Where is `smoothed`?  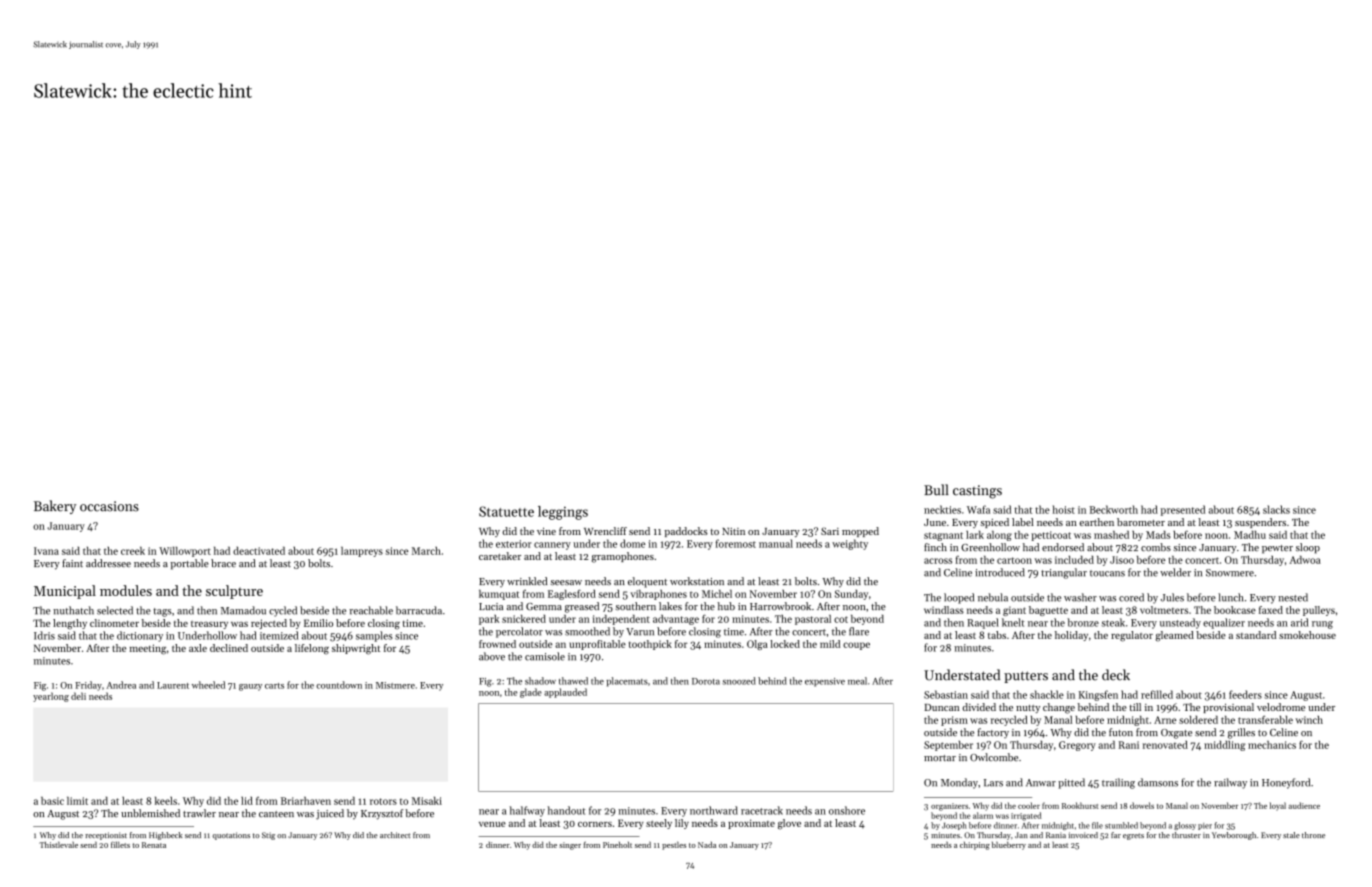
smoothed is located at coordinates (587, 631).
